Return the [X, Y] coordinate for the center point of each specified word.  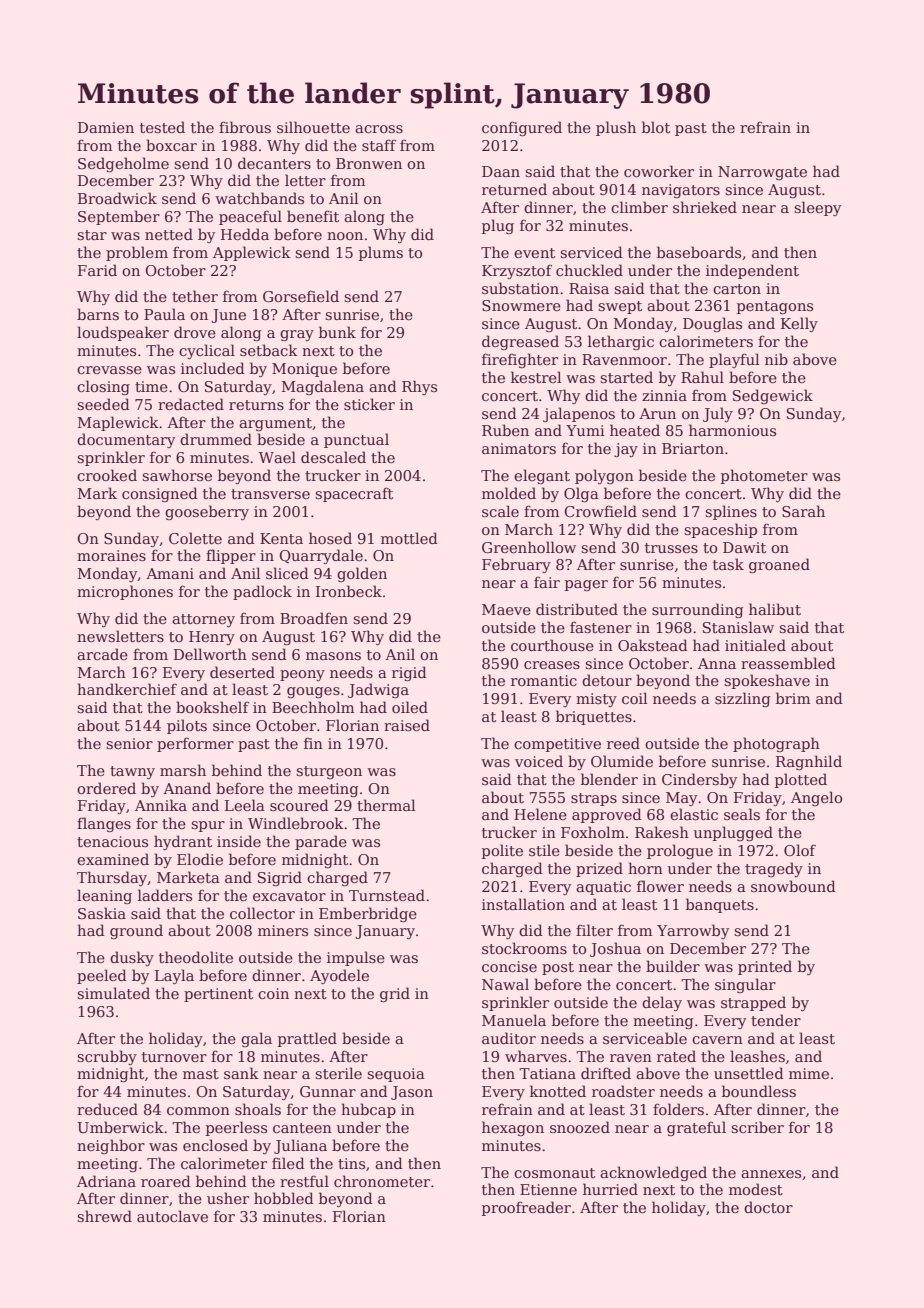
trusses [671, 548]
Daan [501, 171]
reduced [107, 1109]
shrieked [705, 207]
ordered [106, 788]
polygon [604, 476]
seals [742, 814]
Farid [97, 270]
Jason [412, 1093]
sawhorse [177, 475]
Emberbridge [368, 914]
